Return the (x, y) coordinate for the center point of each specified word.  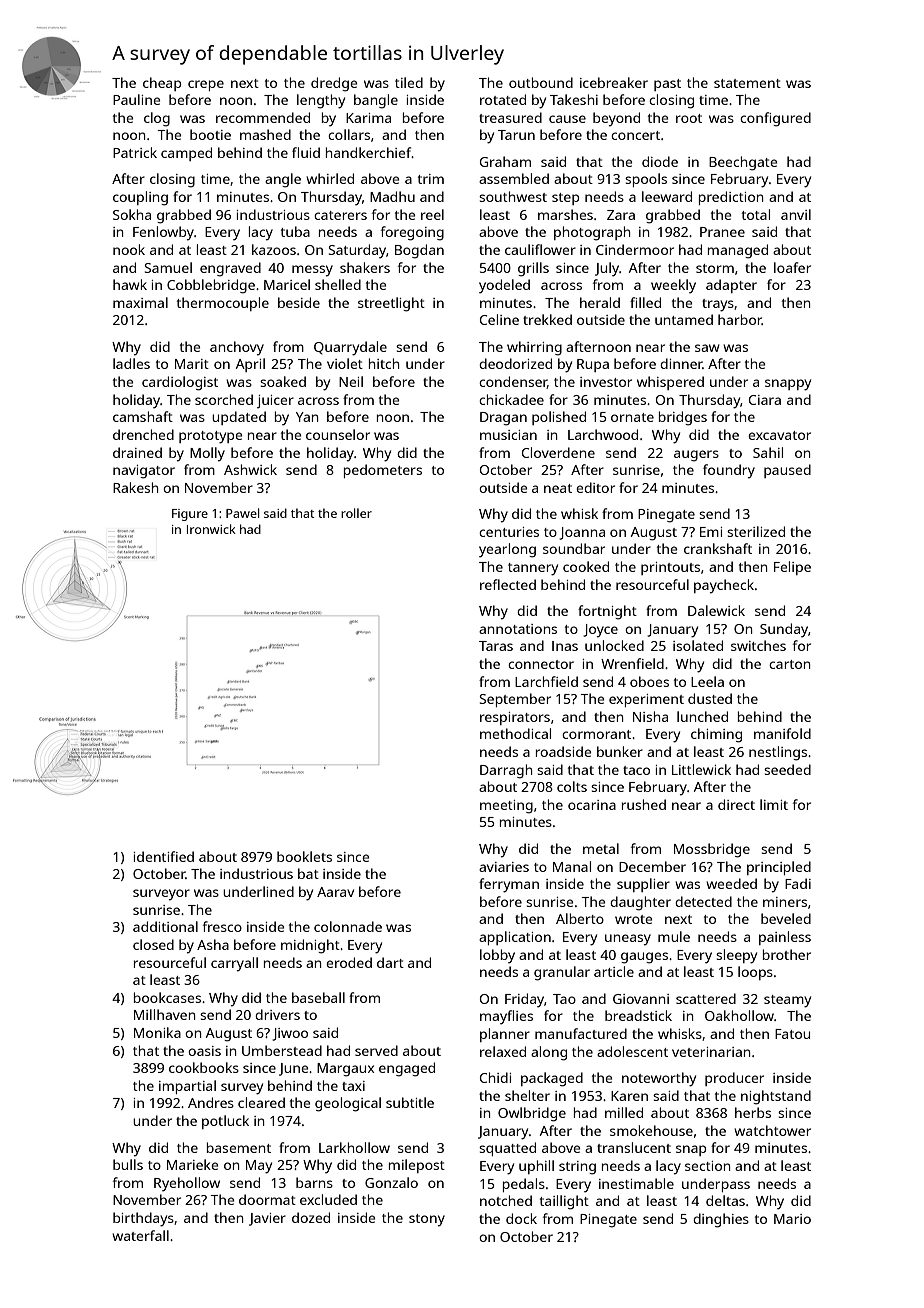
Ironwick (211, 529)
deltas (725, 1200)
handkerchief (369, 152)
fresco (222, 926)
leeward (667, 196)
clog (157, 119)
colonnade (348, 926)
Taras (496, 646)
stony (427, 1220)
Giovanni (641, 999)
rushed (644, 804)
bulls (128, 1164)
